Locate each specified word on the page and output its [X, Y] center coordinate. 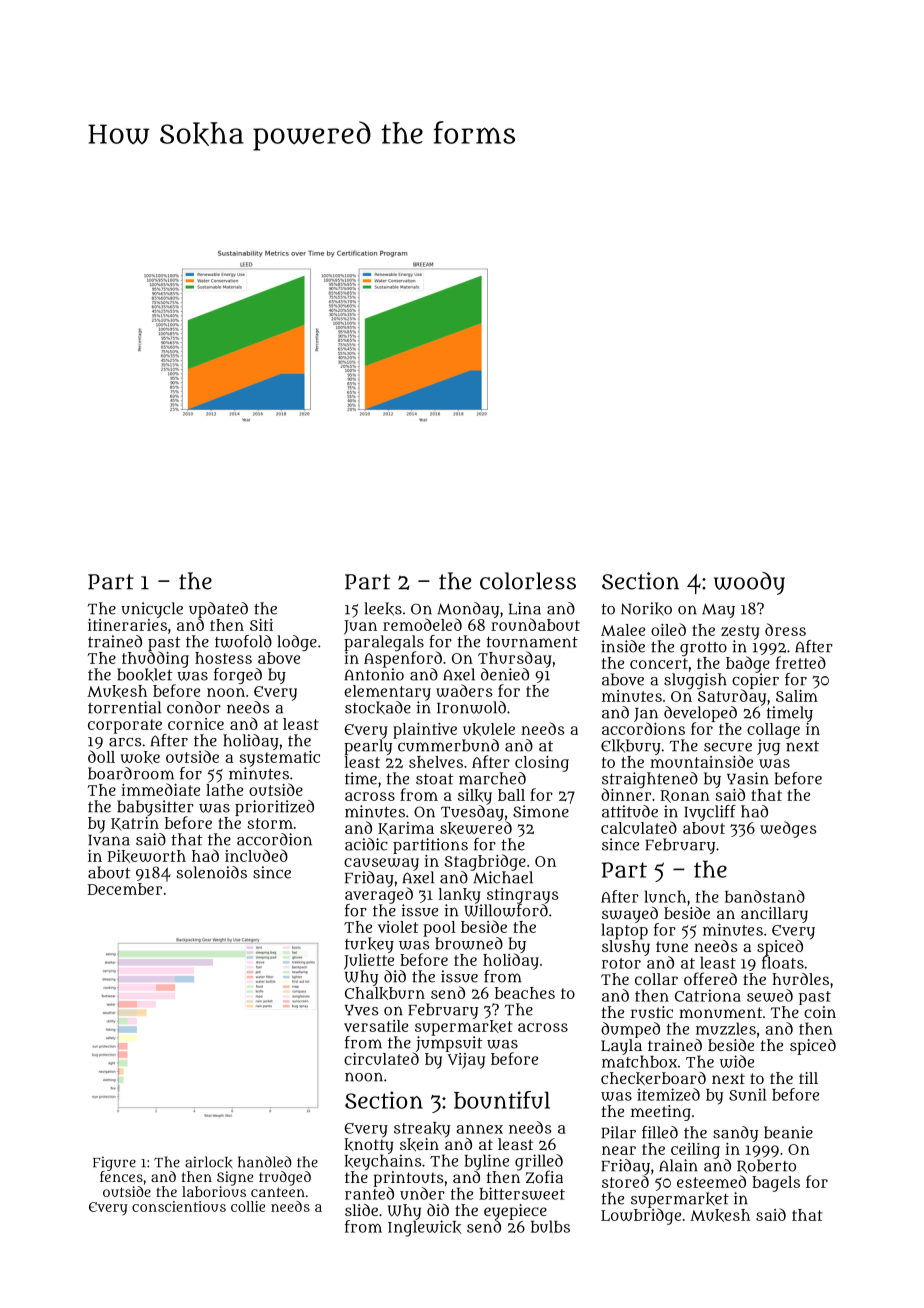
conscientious [179, 1206]
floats [783, 962]
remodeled [422, 624]
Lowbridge [641, 1216]
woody [749, 583]
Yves [361, 1010]
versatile [376, 1026]
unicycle [152, 610]
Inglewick [425, 1228]
